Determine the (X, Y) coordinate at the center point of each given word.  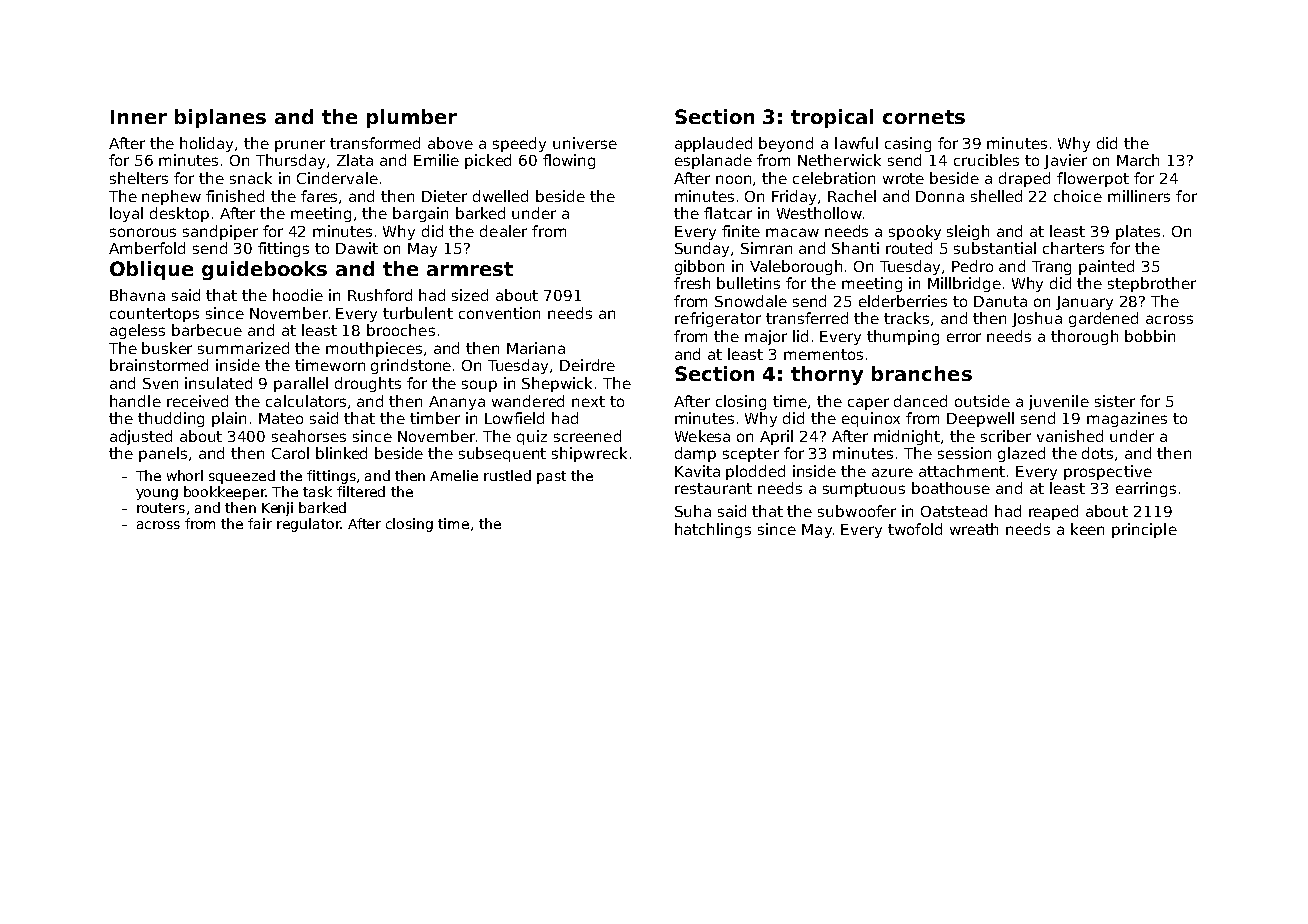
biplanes (220, 118)
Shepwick (557, 384)
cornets (924, 117)
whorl (185, 475)
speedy (519, 144)
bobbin (1150, 336)
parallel (301, 384)
